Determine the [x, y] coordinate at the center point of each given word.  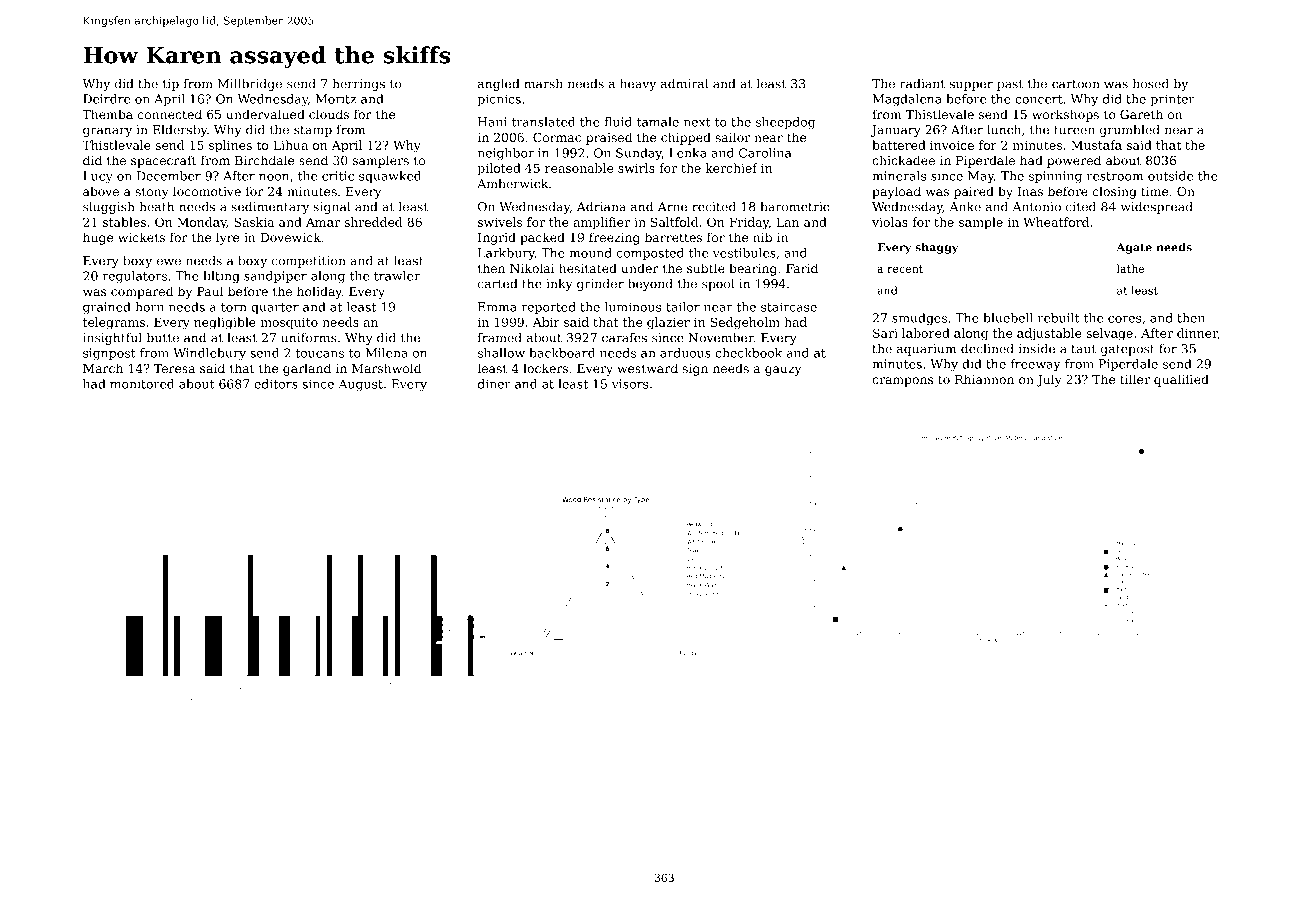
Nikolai [532, 268]
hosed [1151, 84]
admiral [684, 84]
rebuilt [1059, 318]
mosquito [289, 323]
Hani [492, 122]
